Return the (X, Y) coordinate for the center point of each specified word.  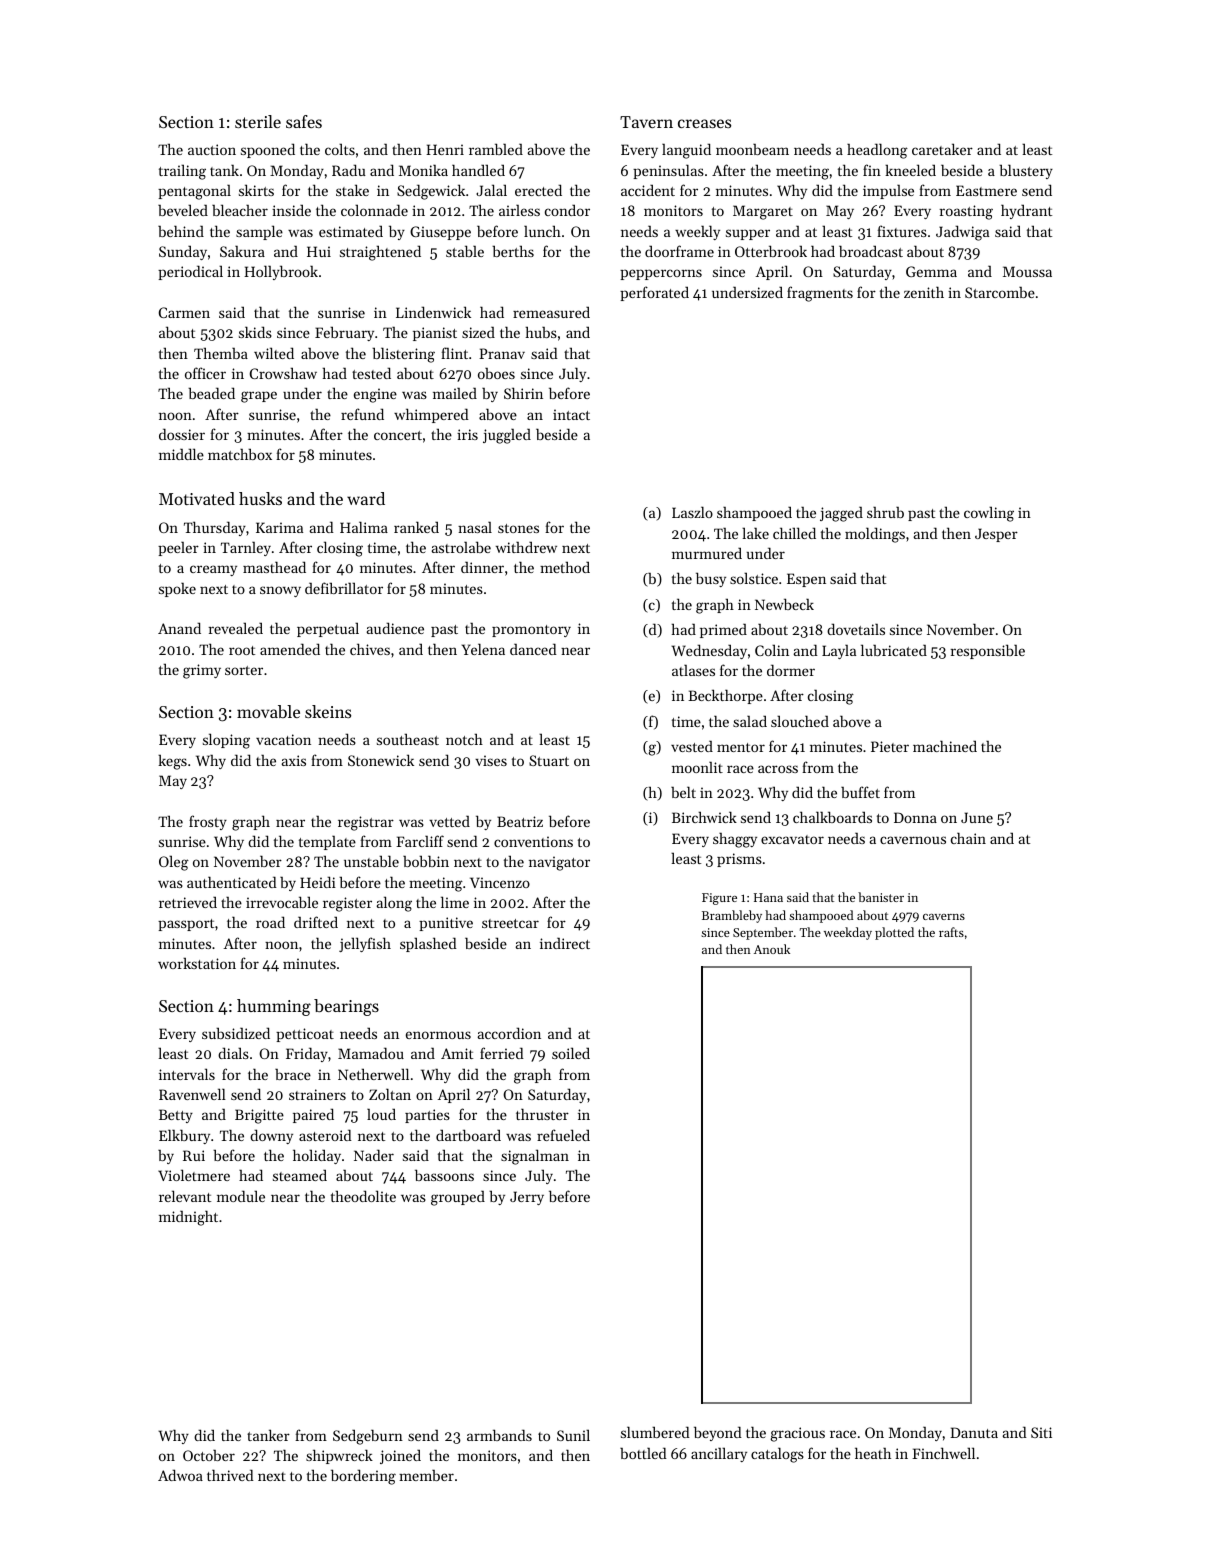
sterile (258, 121)
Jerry (527, 1198)
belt (683, 792)
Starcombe (1000, 292)
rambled (496, 149)
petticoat (305, 1035)
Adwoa (180, 1475)
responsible (987, 651)
